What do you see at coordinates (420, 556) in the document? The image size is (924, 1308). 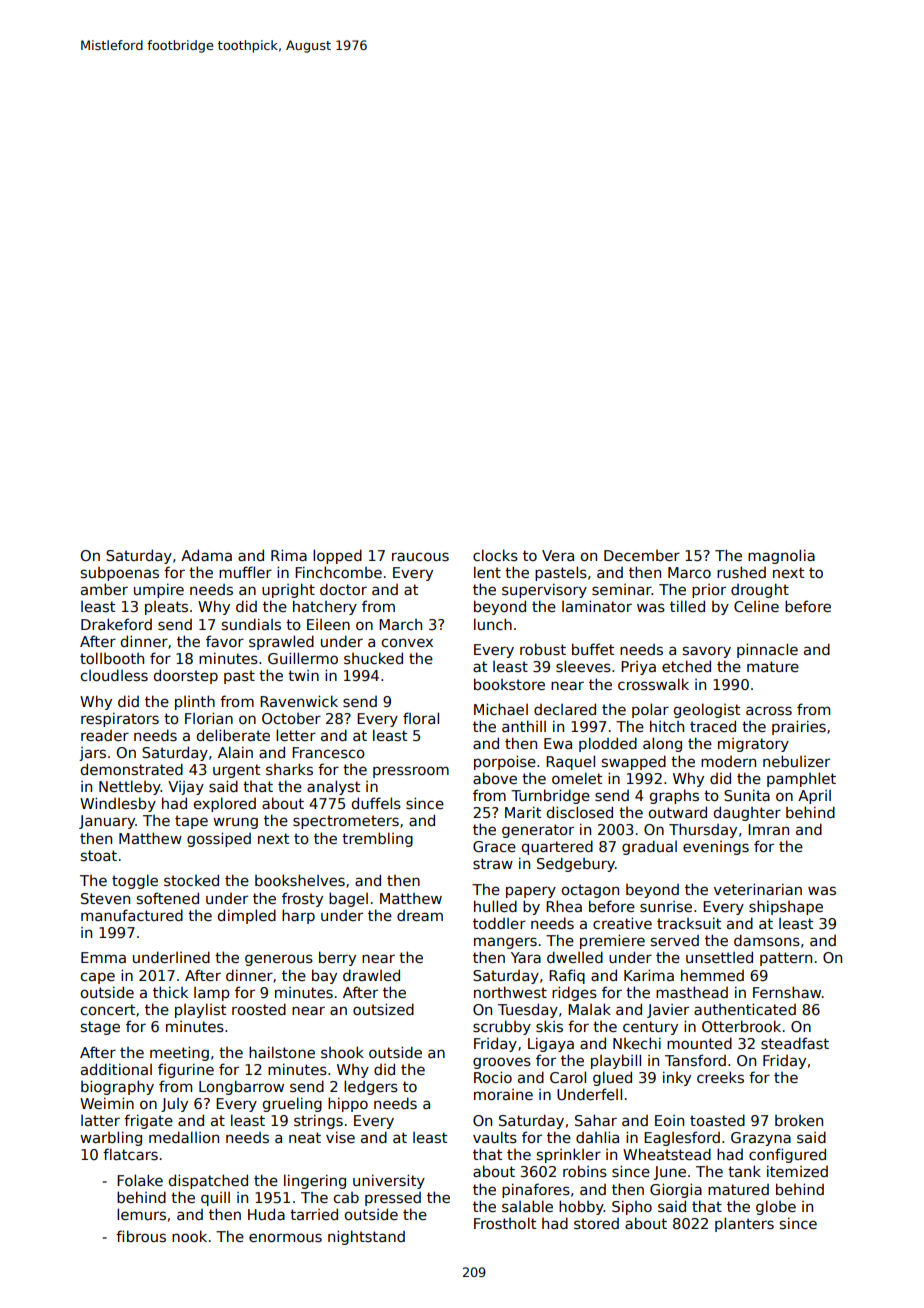 I see `raucous` at bounding box center [420, 556].
